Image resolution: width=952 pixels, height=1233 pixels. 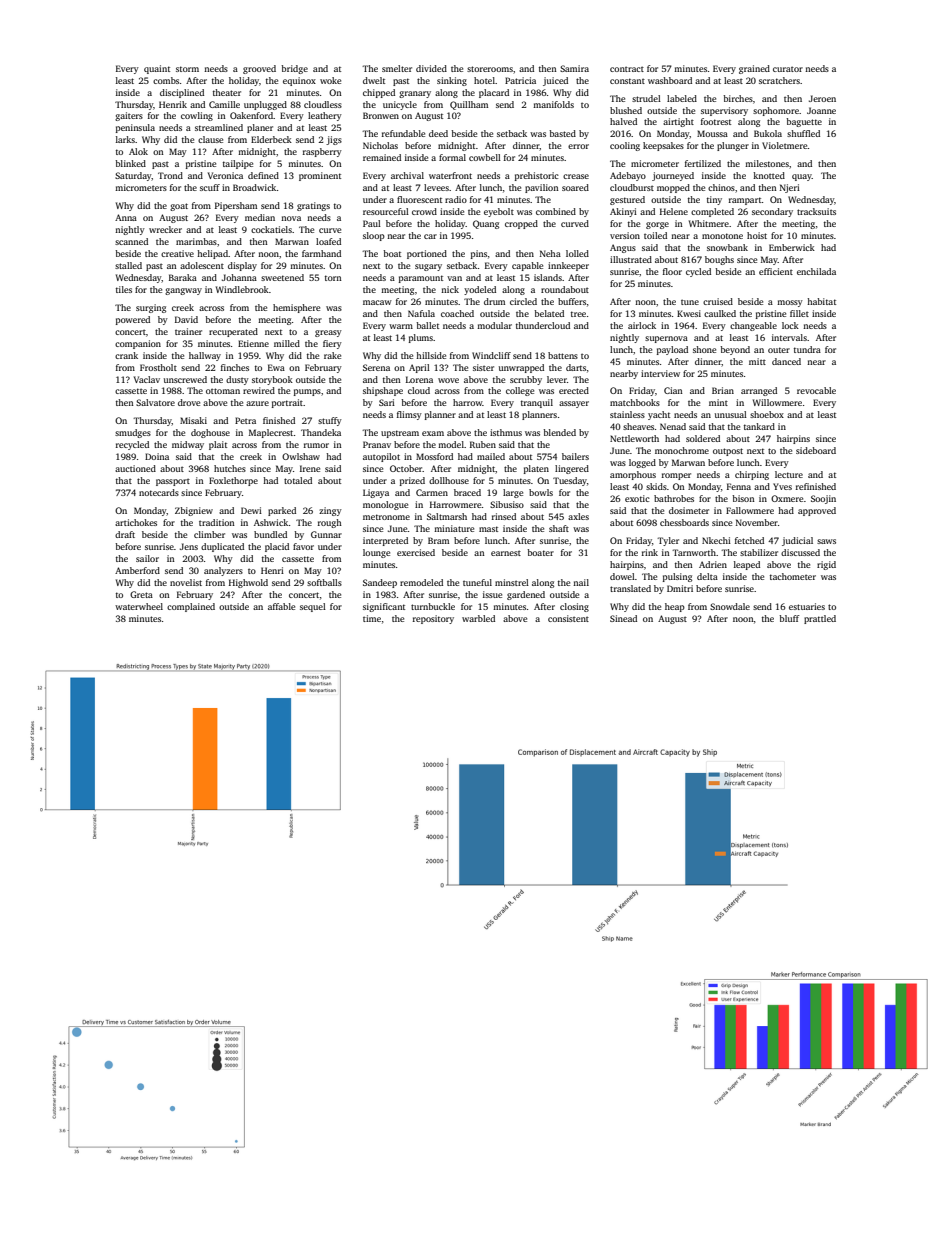 What do you see at coordinates (242, 289) in the document?
I see `Windlebrook` at bounding box center [242, 289].
